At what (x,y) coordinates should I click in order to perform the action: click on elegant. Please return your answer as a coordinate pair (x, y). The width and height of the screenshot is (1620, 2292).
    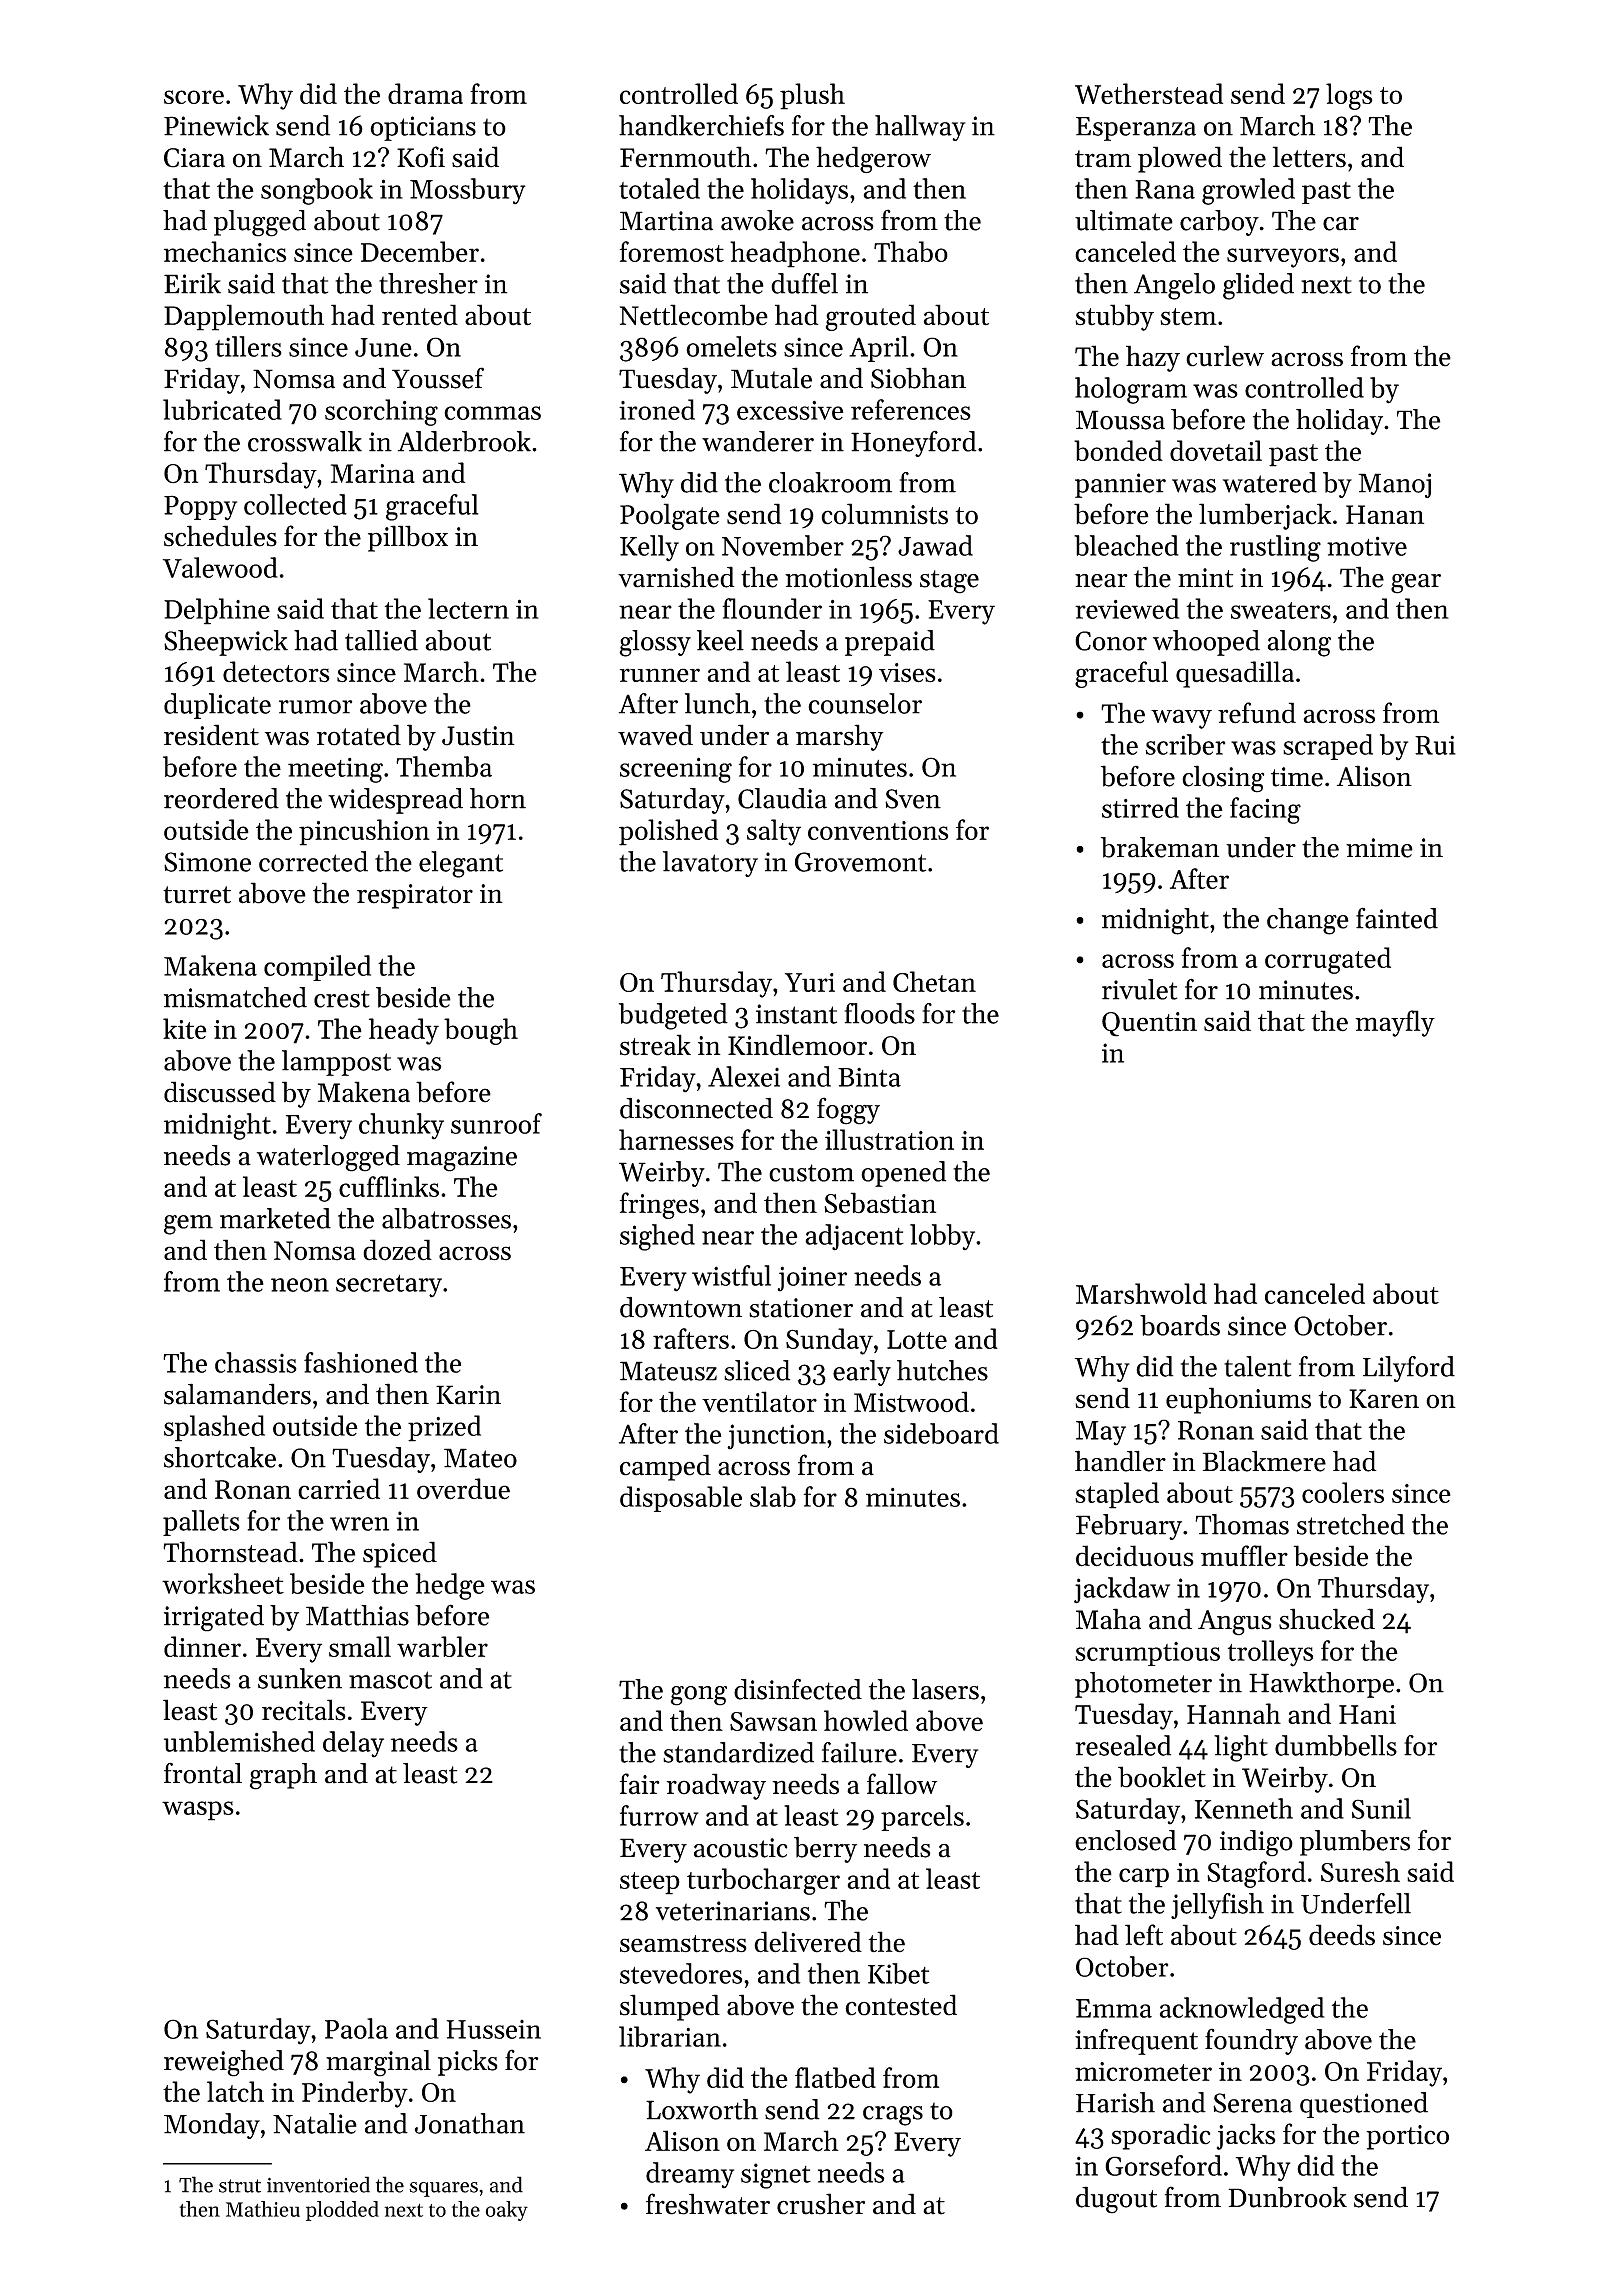
    Looking at the image, I should click on (461, 864).
